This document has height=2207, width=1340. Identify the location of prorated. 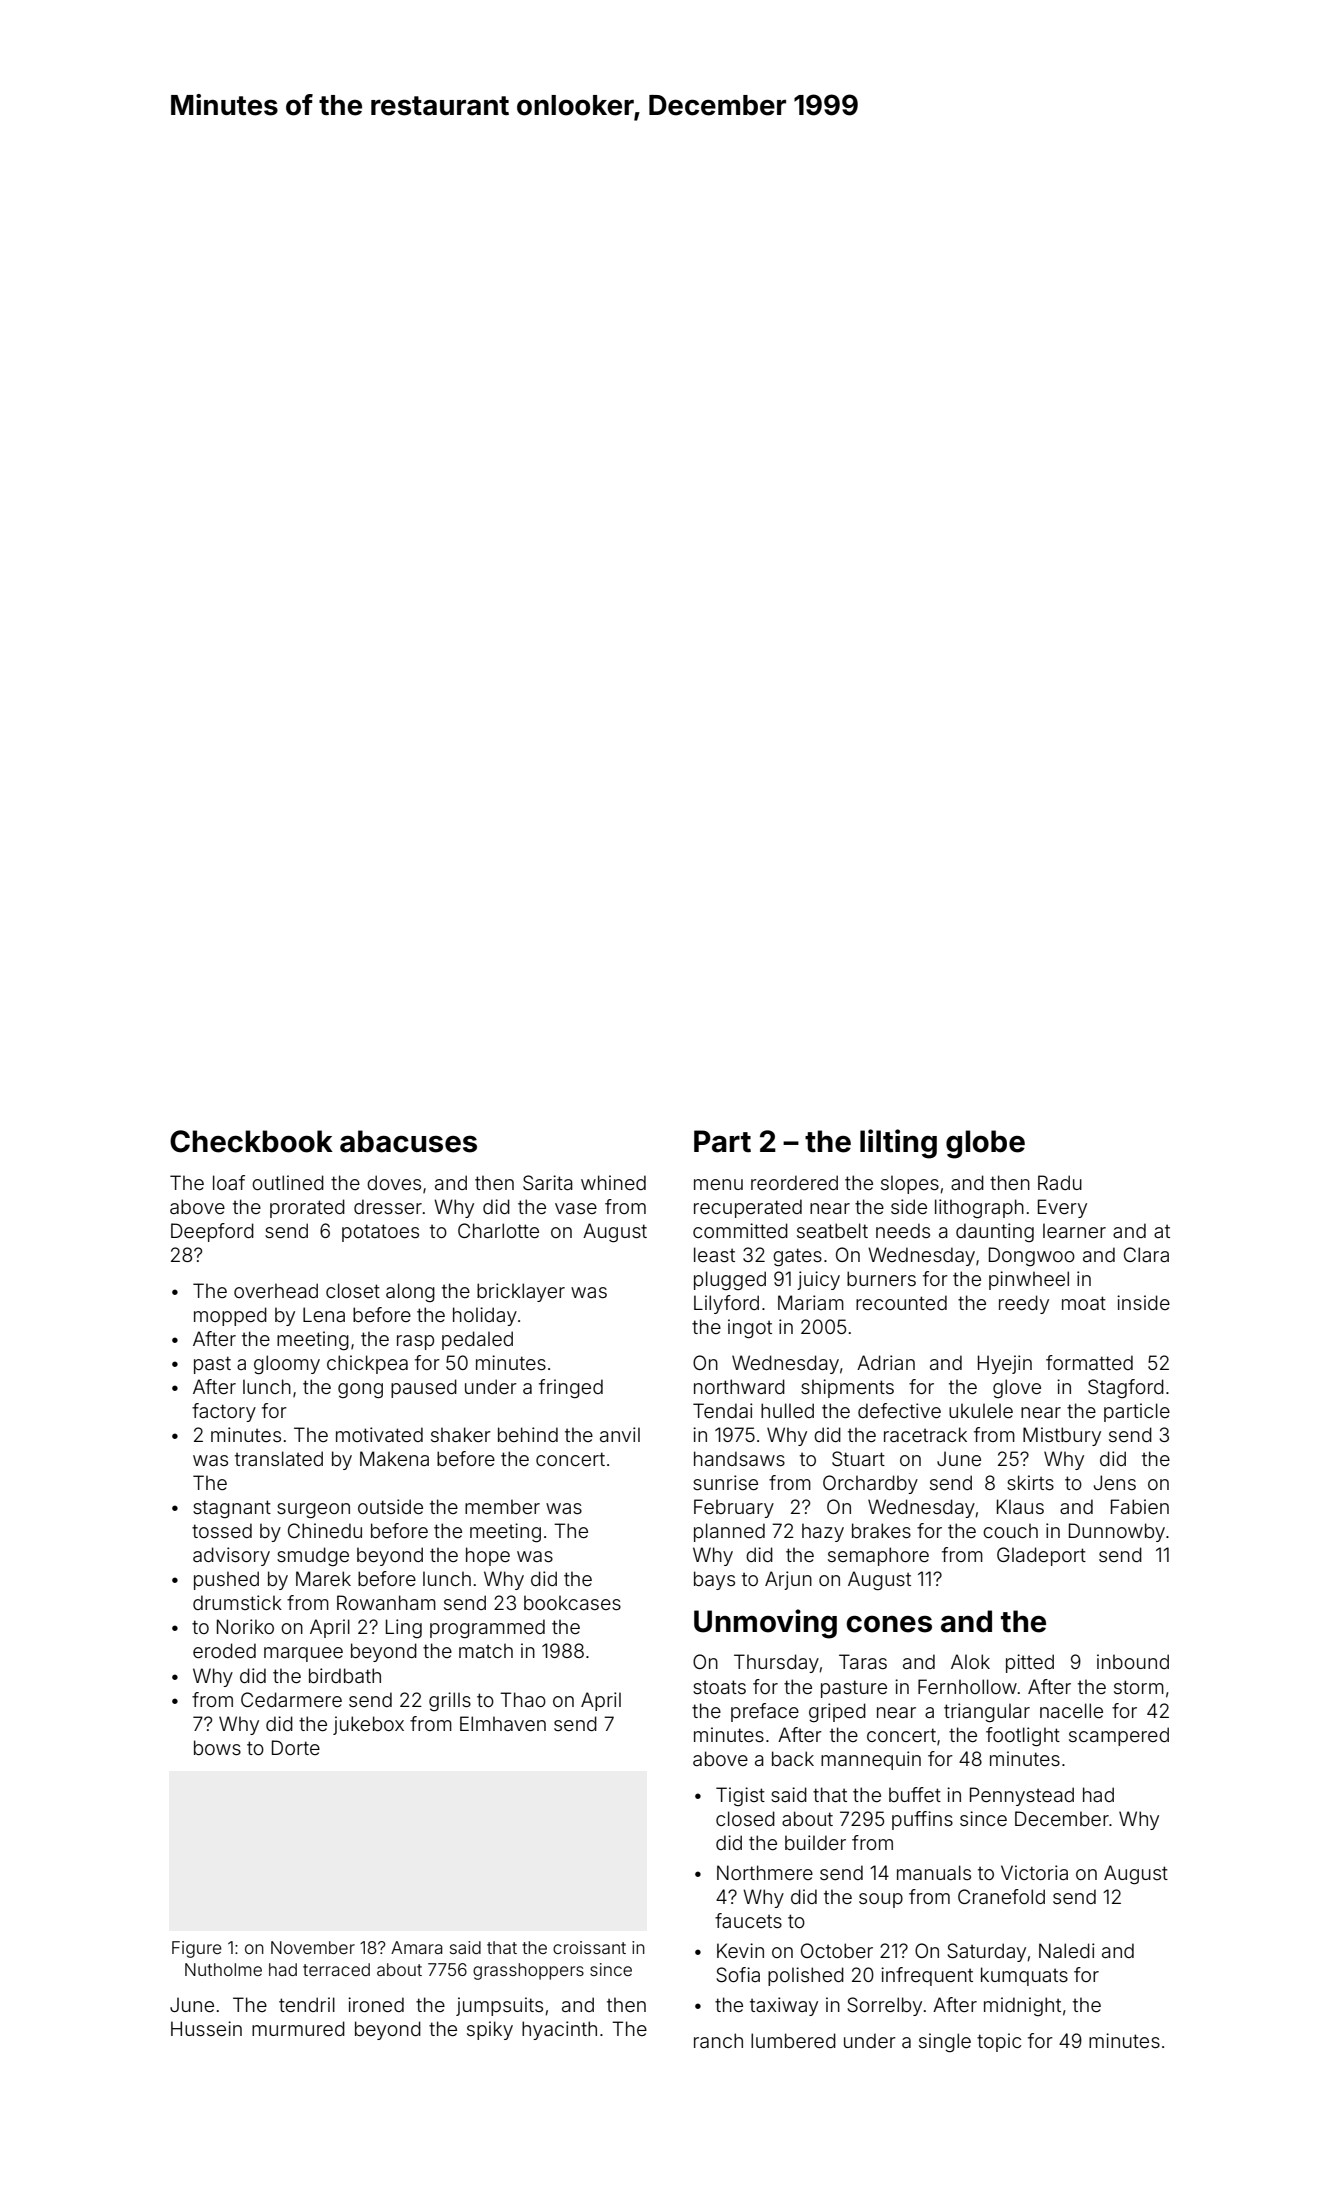
(307, 1208).
